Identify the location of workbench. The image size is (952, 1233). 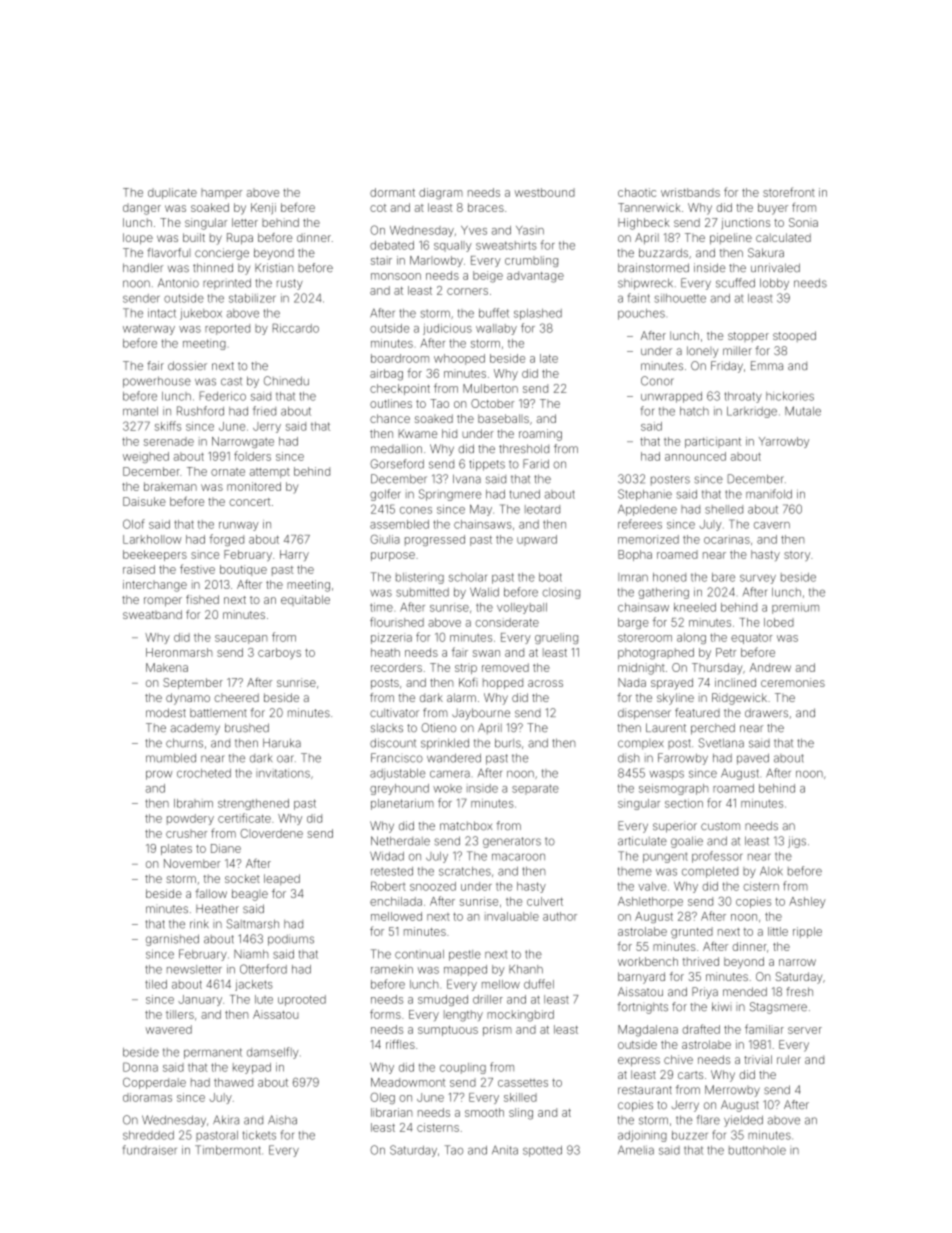
(648, 961).
